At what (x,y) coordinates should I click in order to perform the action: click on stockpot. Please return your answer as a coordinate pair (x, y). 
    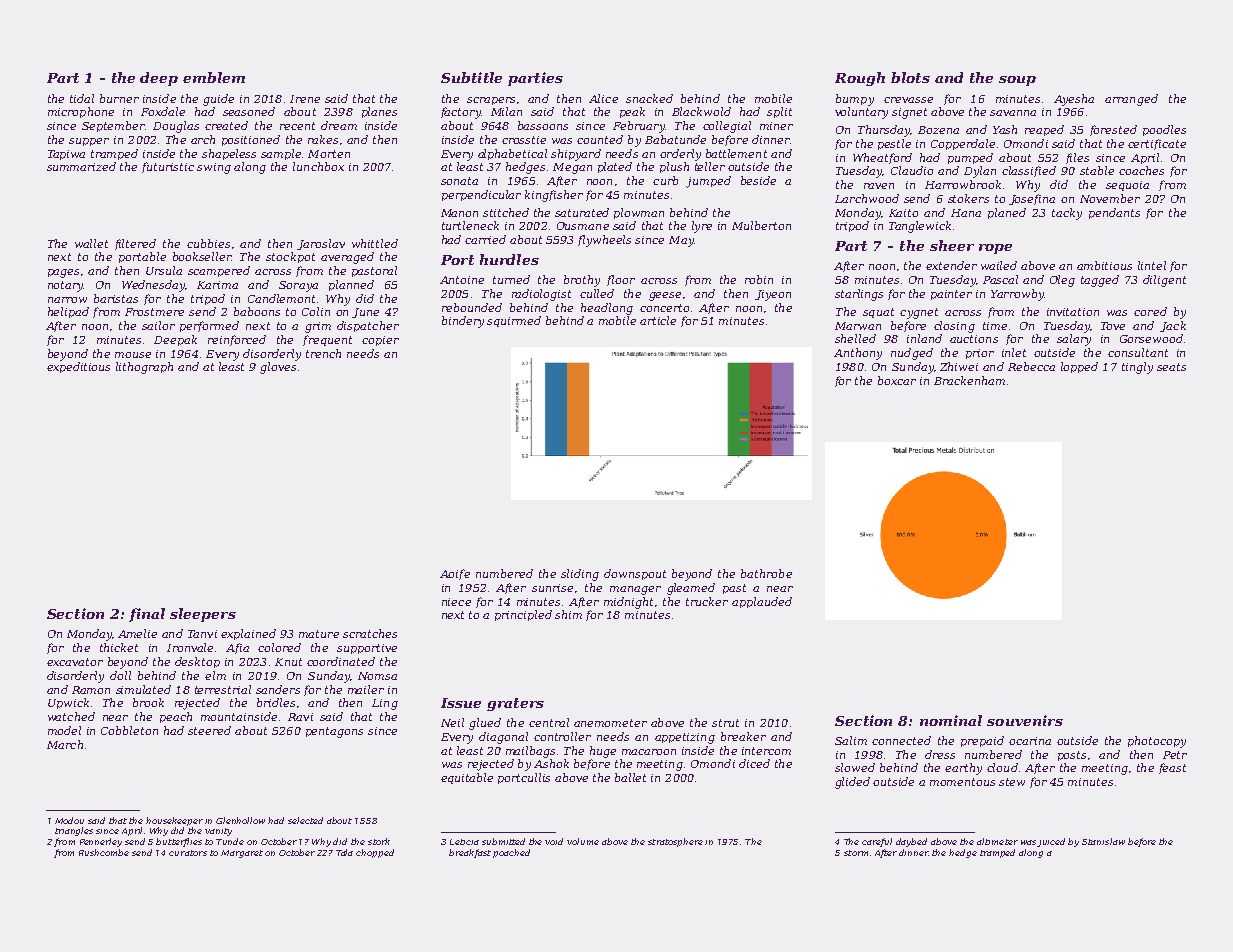
    Looking at the image, I should click on (290, 257).
